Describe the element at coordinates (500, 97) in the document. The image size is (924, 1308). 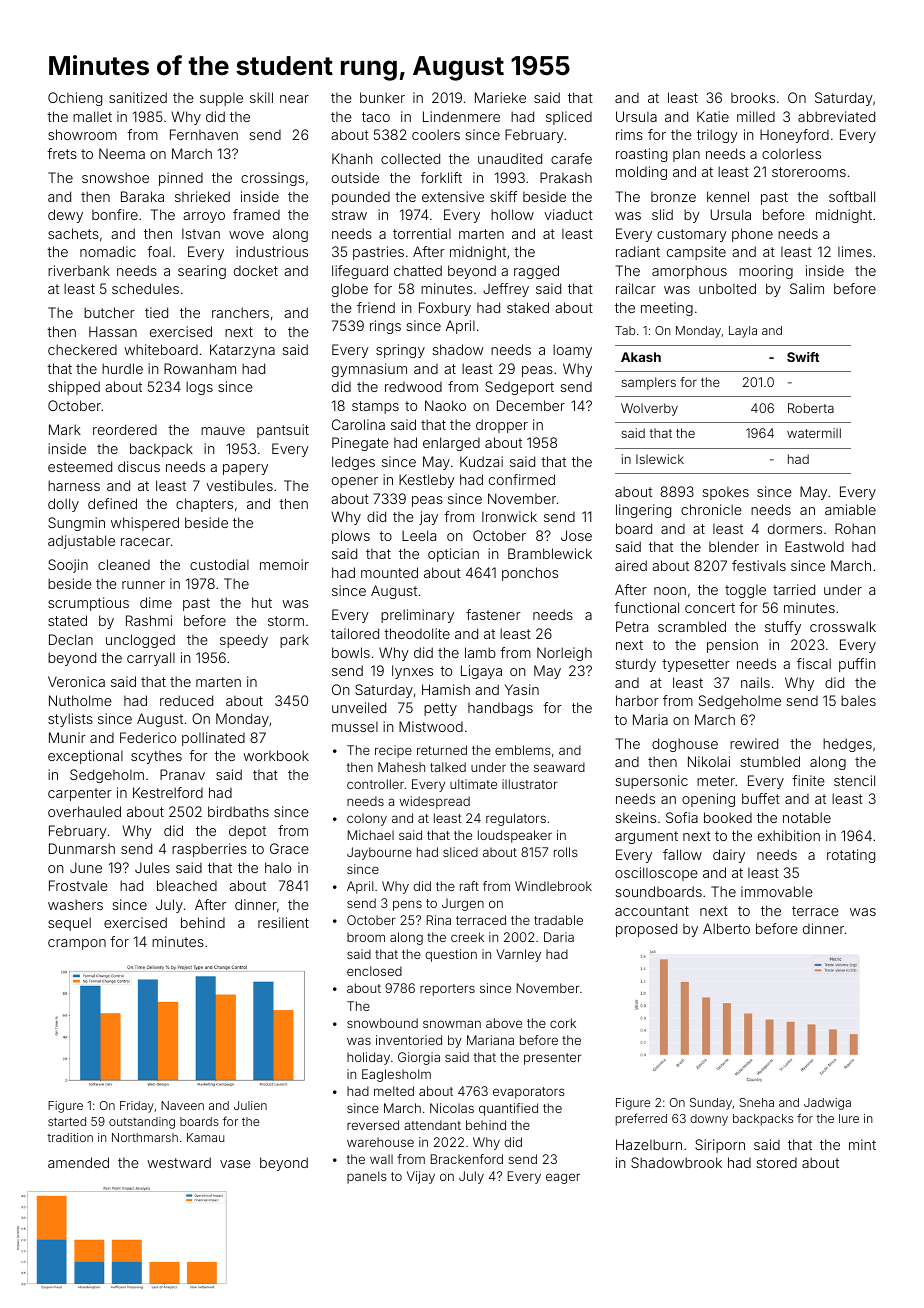
I see `Marieke` at that location.
